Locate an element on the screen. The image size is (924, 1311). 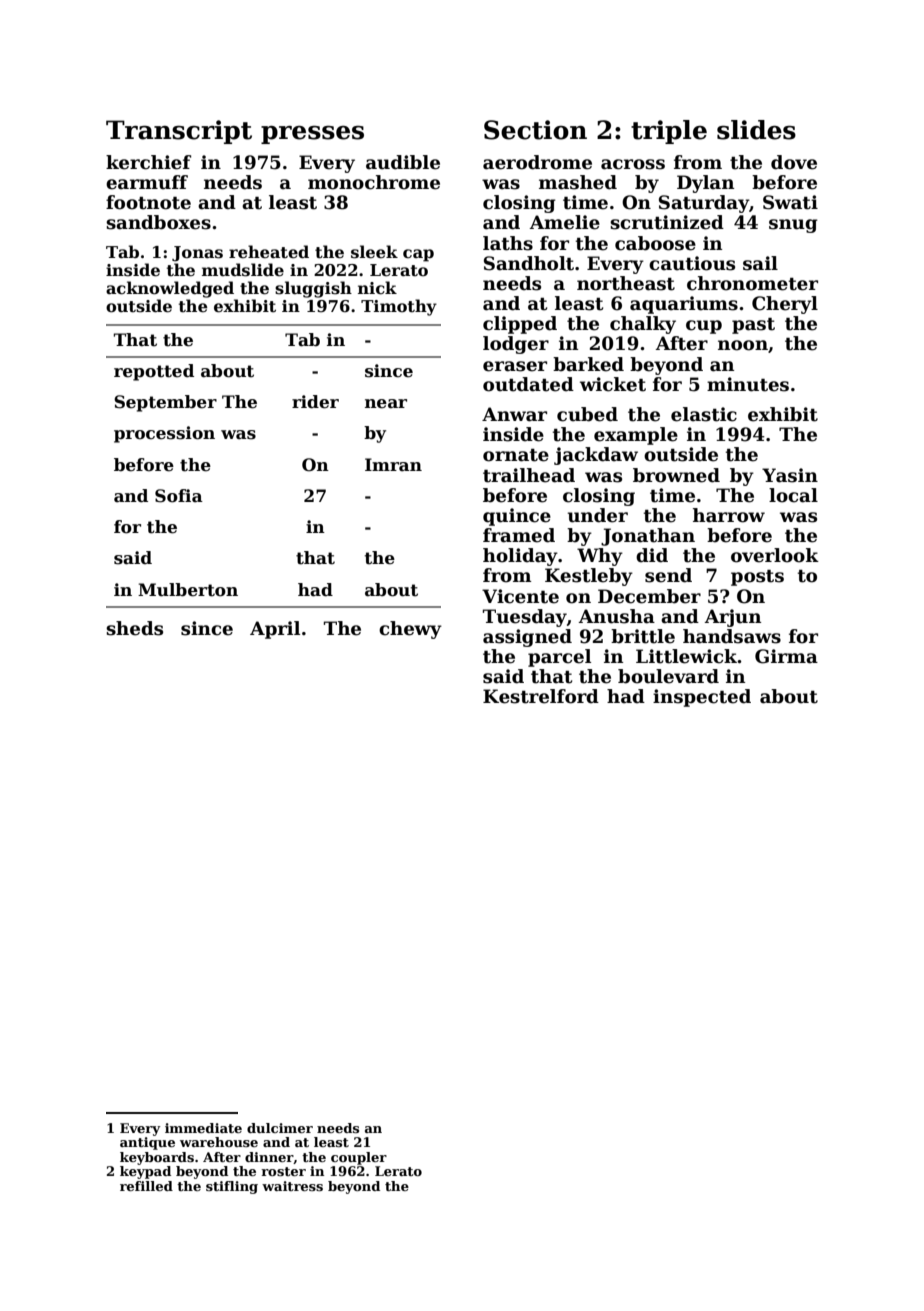
Sandholt is located at coordinates (529, 263).
